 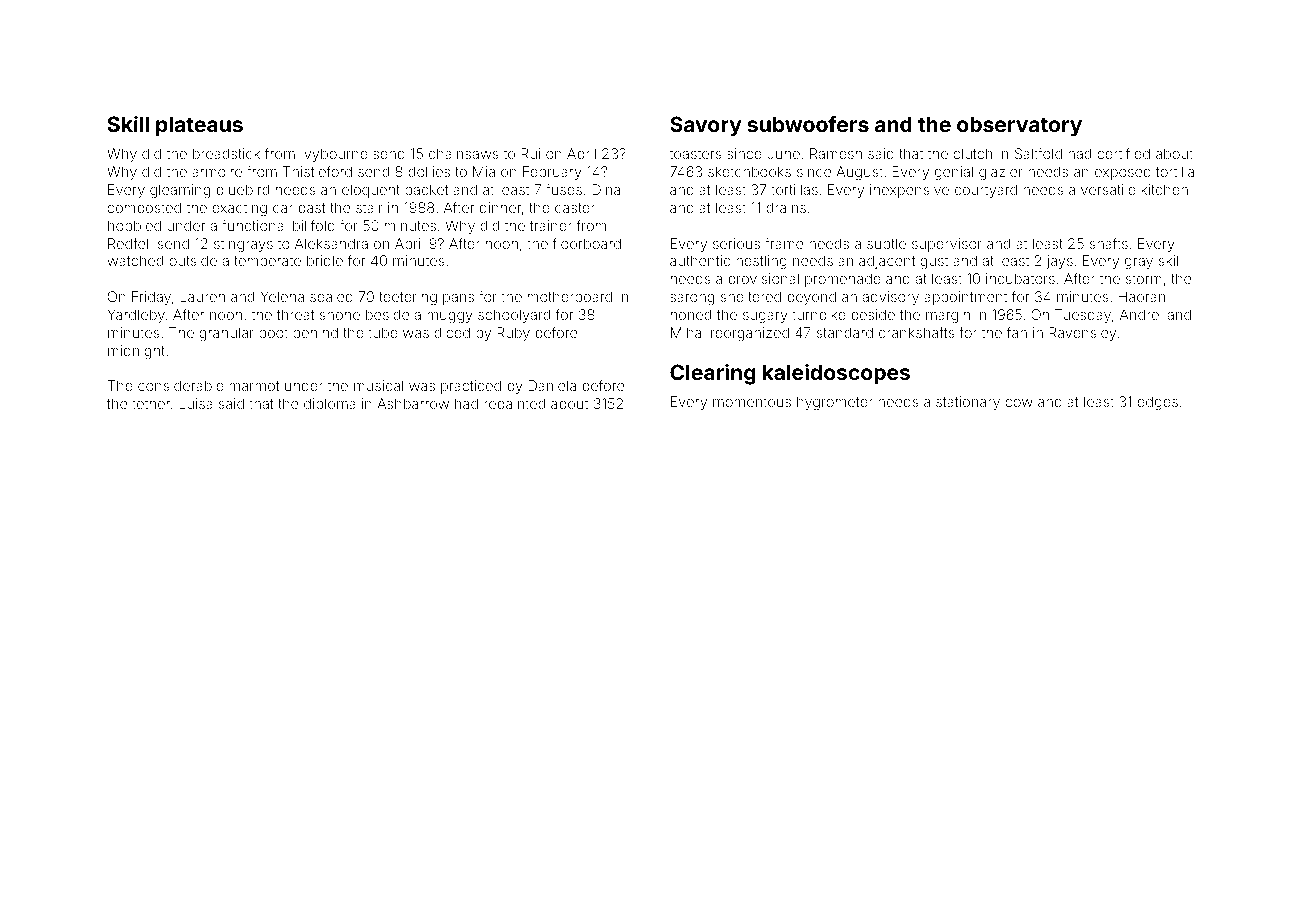 What do you see at coordinates (713, 374) in the page?
I see `Clearing` at bounding box center [713, 374].
